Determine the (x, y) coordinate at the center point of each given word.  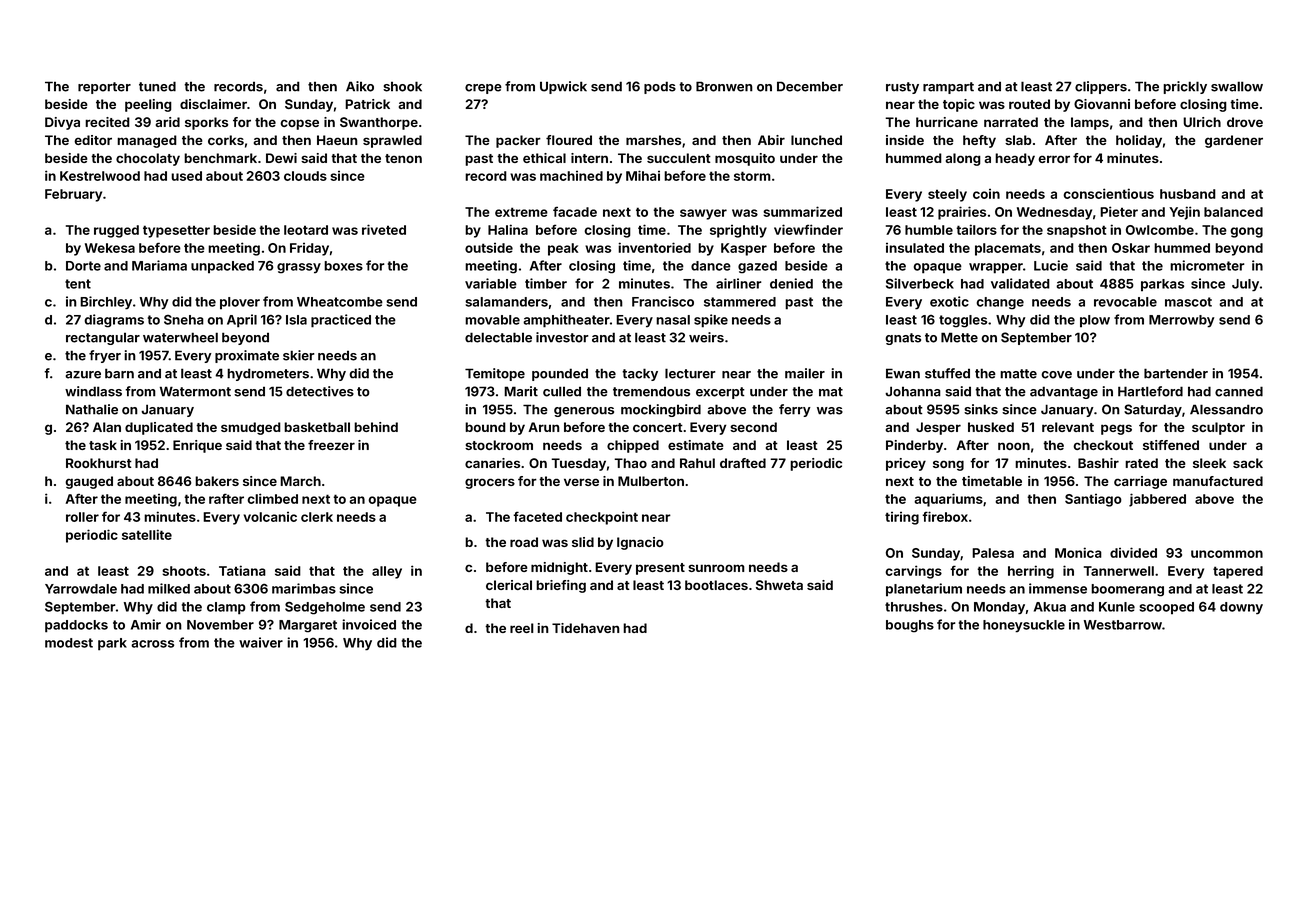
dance (711, 266)
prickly (1185, 87)
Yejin (1184, 213)
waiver (261, 642)
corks (226, 140)
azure (83, 375)
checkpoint (602, 518)
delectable (498, 337)
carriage (1140, 482)
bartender (1176, 373)
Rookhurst (99, 463)
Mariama (159, 265)
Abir (771, 140)
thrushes (914, 607)
